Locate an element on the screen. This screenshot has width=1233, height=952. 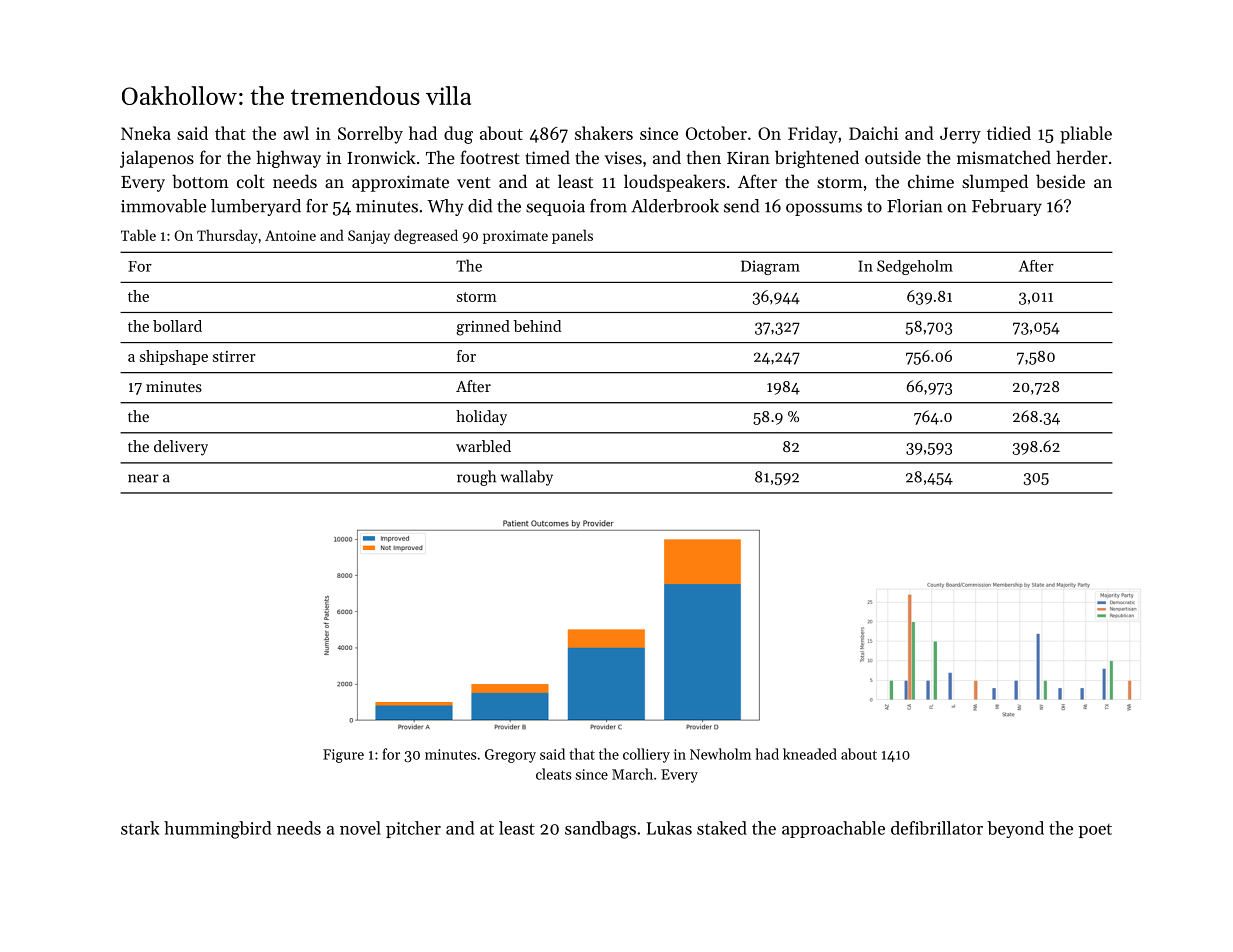
immovable is located at coordinates (163, 206).
